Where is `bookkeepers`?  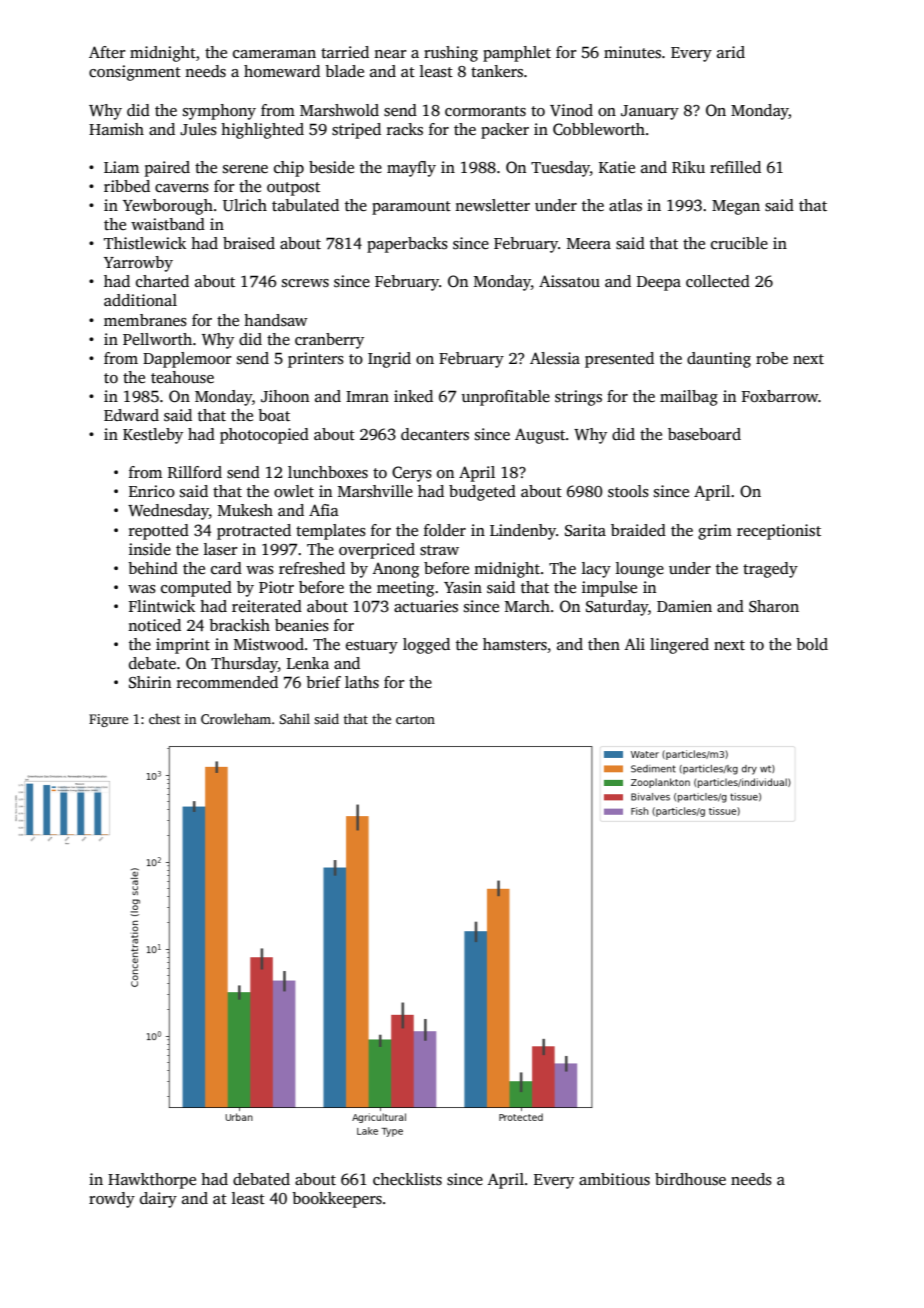
bookkeepers is located at coordinates (337, 1200).
